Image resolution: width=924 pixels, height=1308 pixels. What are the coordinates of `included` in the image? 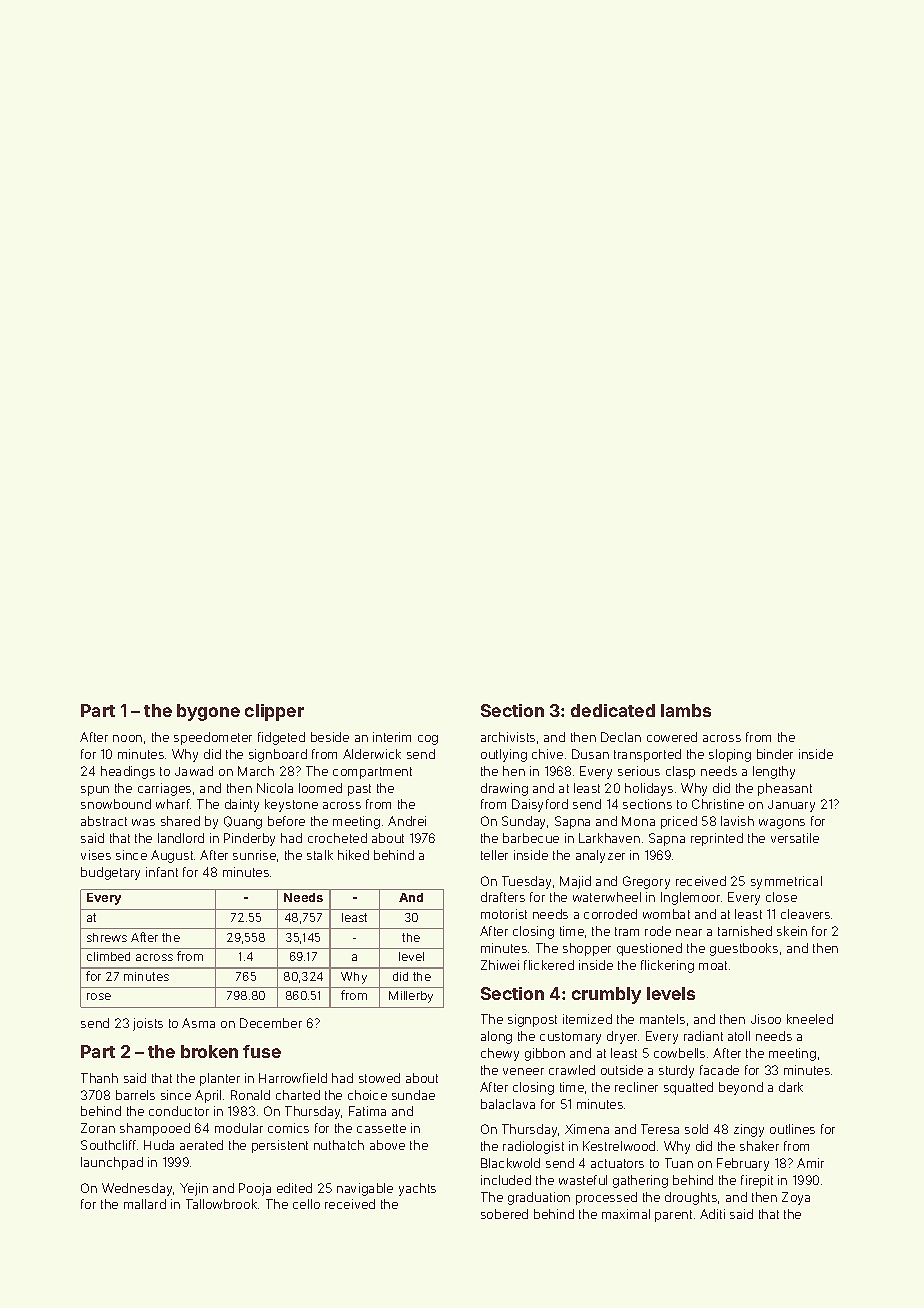 It's located at (506, 1180).
